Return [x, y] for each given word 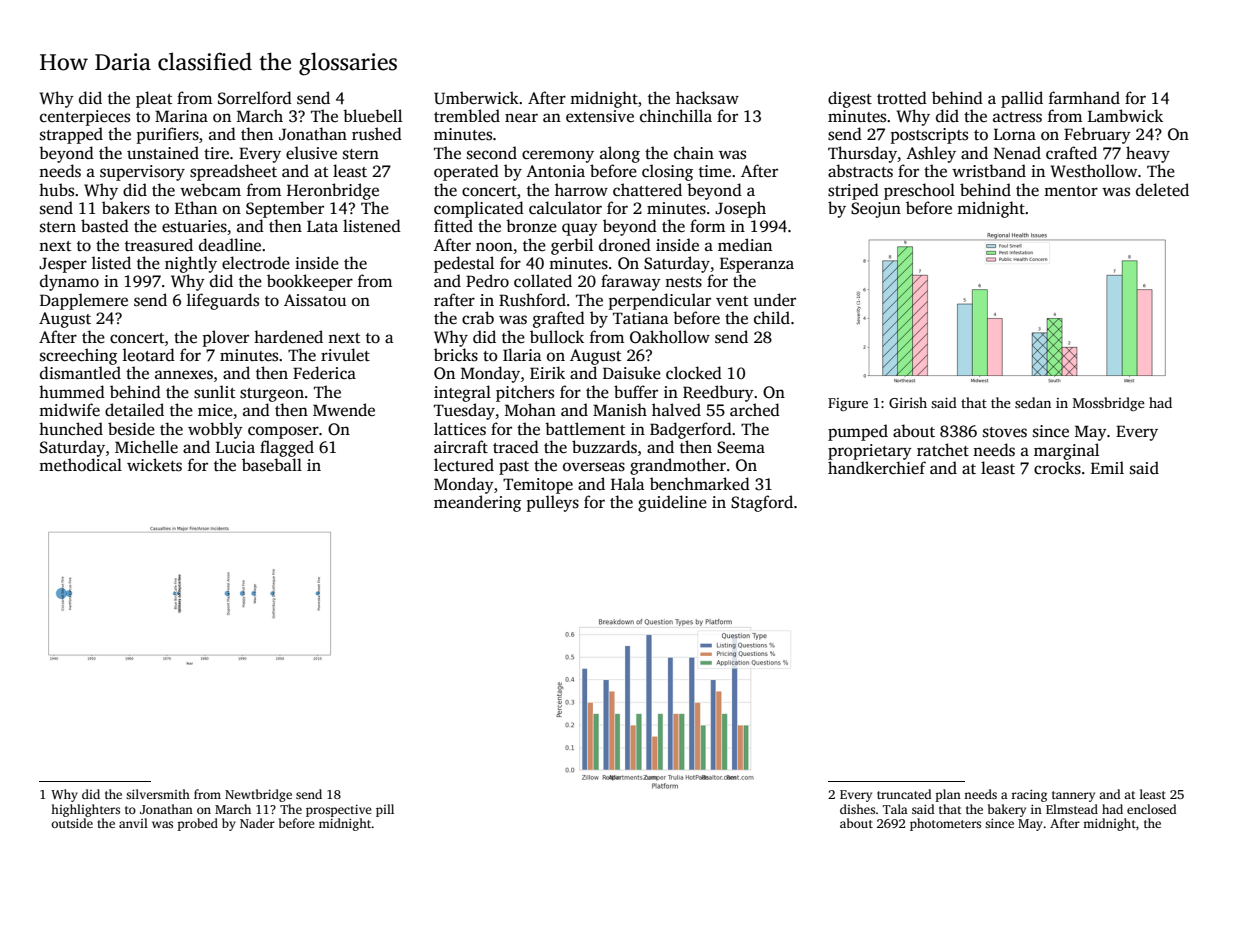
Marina [181, 116]
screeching [78, 356]
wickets [154, 465]
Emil [1107, 467]
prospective [339, 811]
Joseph [740, 209]
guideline [672, 503]
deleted [1162, 190]
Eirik [547, 372]
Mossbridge [1109, 404]
